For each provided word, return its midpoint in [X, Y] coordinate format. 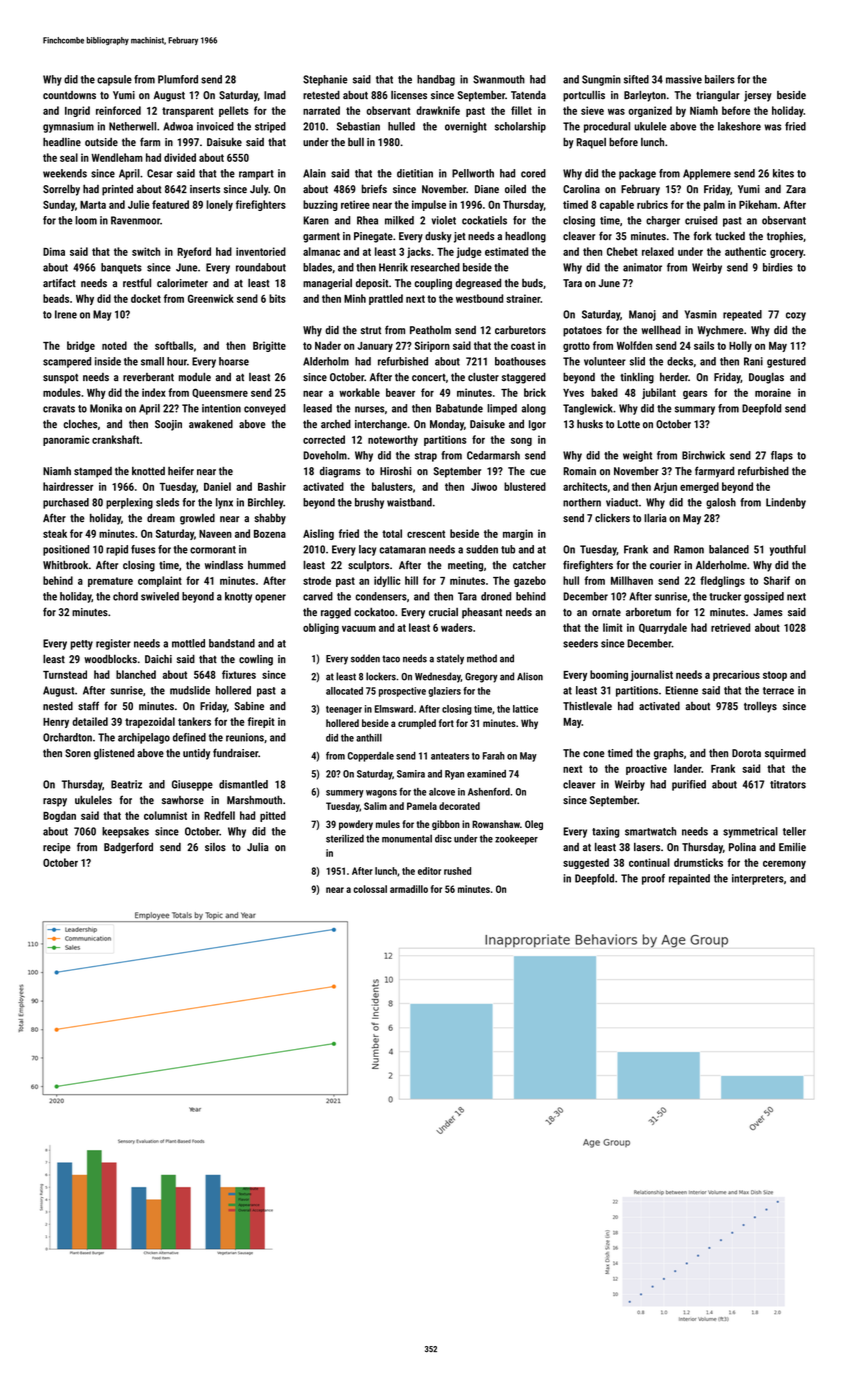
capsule [114, 80]
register [113, 644]
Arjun [665, 487]
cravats [59, 409]
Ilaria [655, 517]
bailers [720, 79]
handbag [436, 80]
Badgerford [128, 848]
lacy [367, 550]
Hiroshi [395, 471]
